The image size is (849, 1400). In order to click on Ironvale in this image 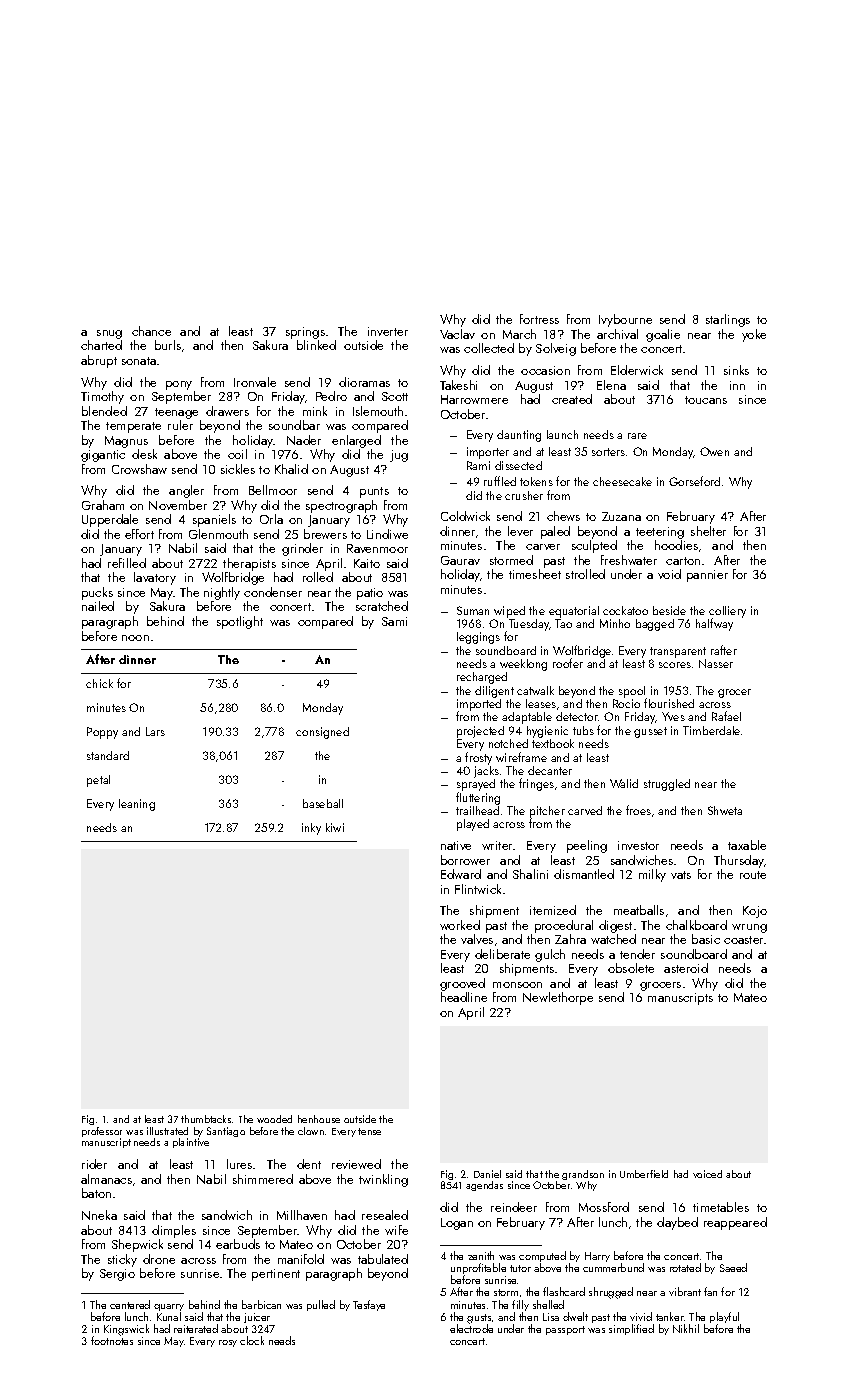, I will do `click(255, 382)`.
